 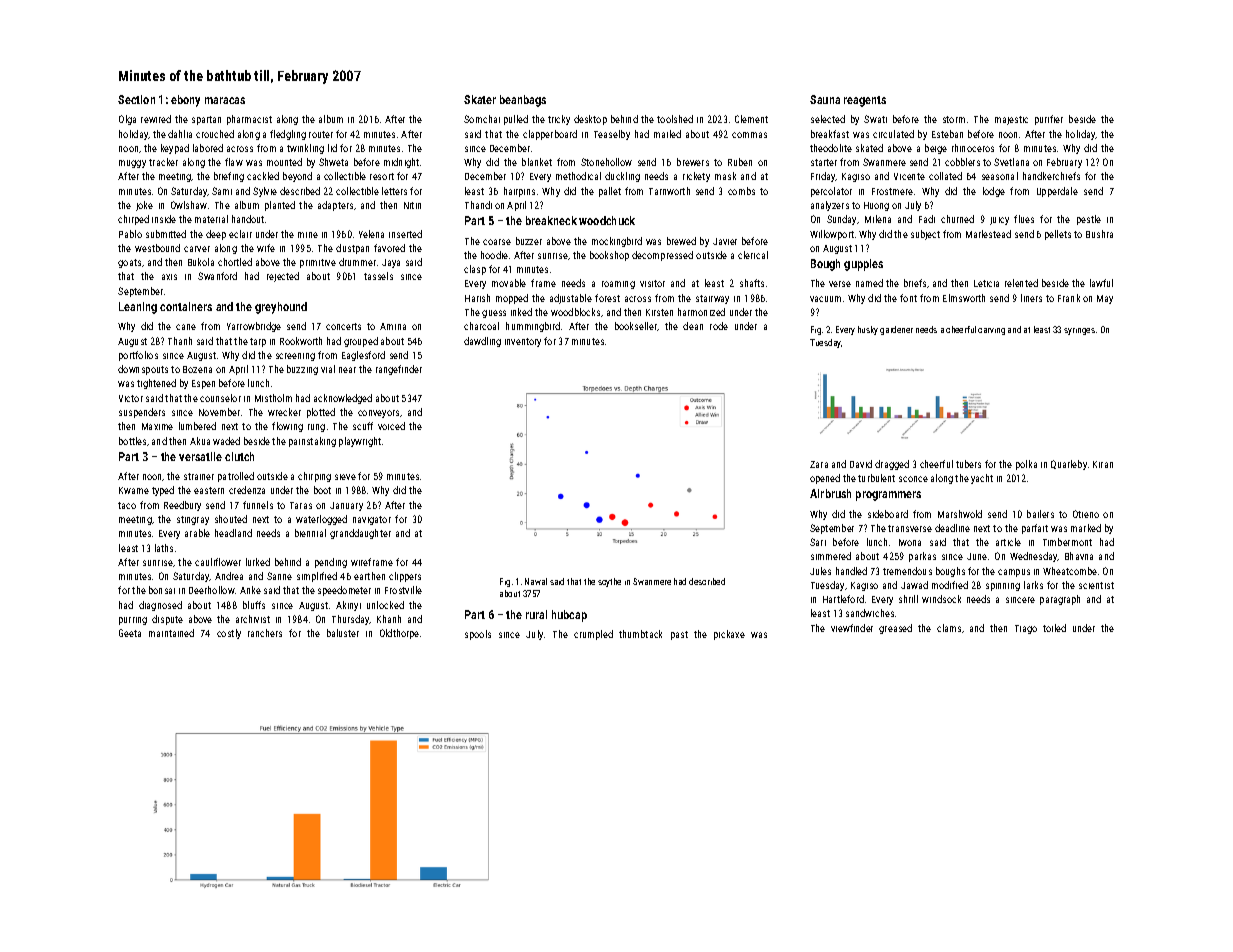 What do you see at coordinates (265, 633) in the screenshot?
I see `ranchers` at bounding box center [265, 633].
